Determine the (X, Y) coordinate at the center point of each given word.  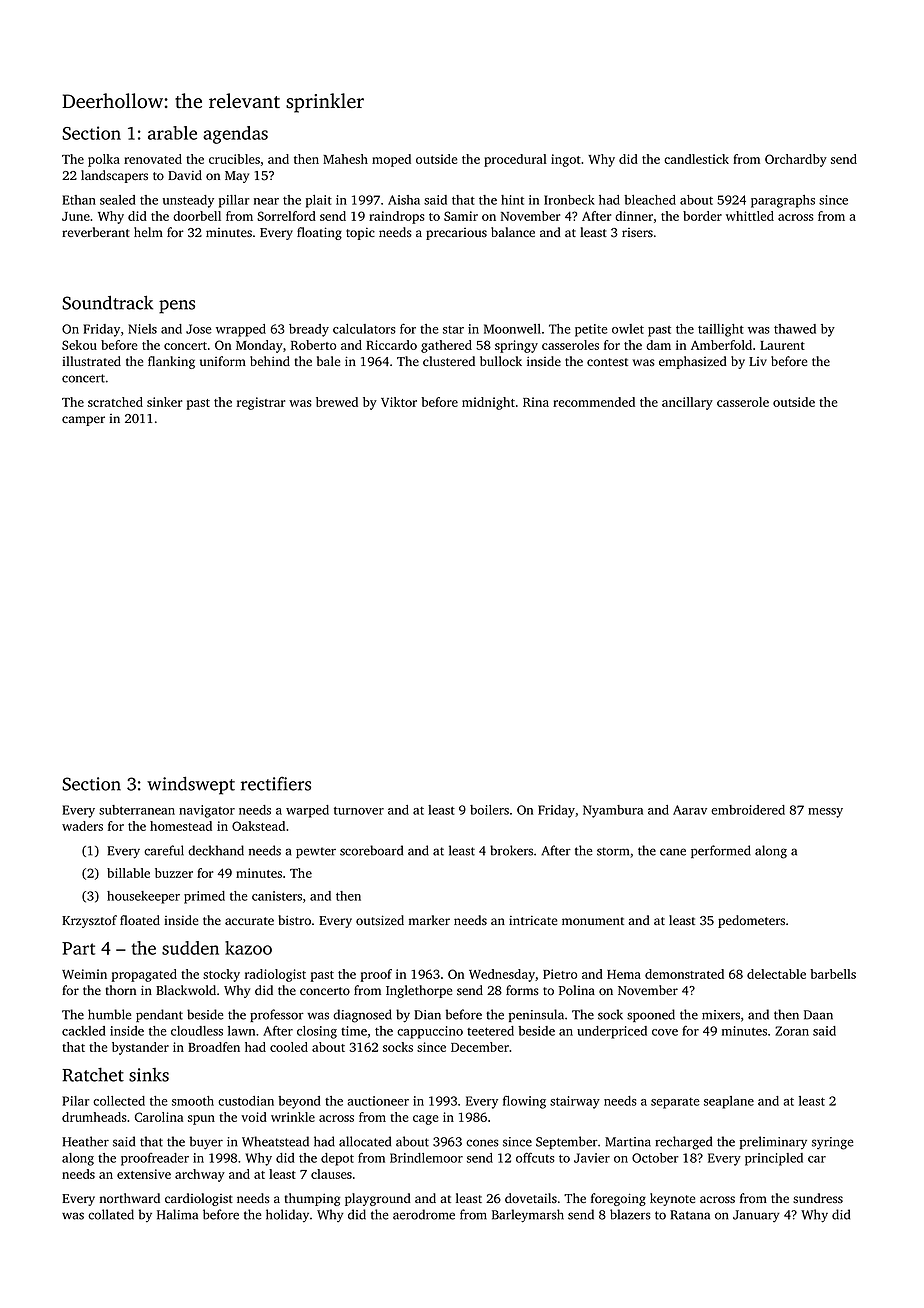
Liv (758, 361)
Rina (536, 402)
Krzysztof (89, 921)
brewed (337, 402)
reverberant (96, 232)
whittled (750, 216)
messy (825, 813)
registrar (261, 403)
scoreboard (371, 850)
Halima (177, 1214)
